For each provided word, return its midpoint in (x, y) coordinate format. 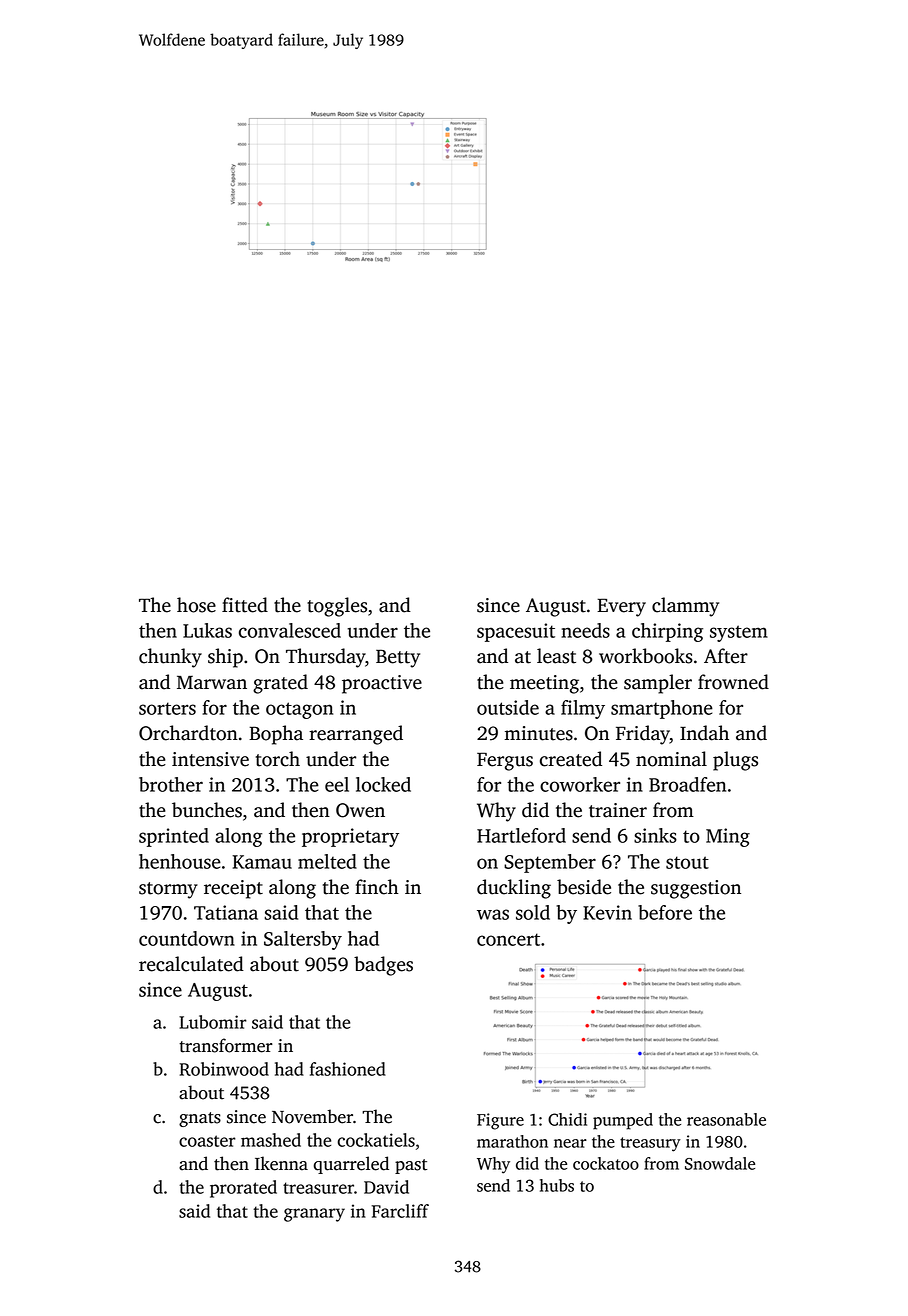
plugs (735, 761)
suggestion (696, 889)
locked (383, 784)
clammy (685, 607)
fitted (245, 605)
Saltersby (303, 940)
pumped (623, 1121)
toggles (337, 607)
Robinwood (224, 1069)
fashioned (348, 1069)
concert (508, 939)
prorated (243, 1189)
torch (278, 759)
